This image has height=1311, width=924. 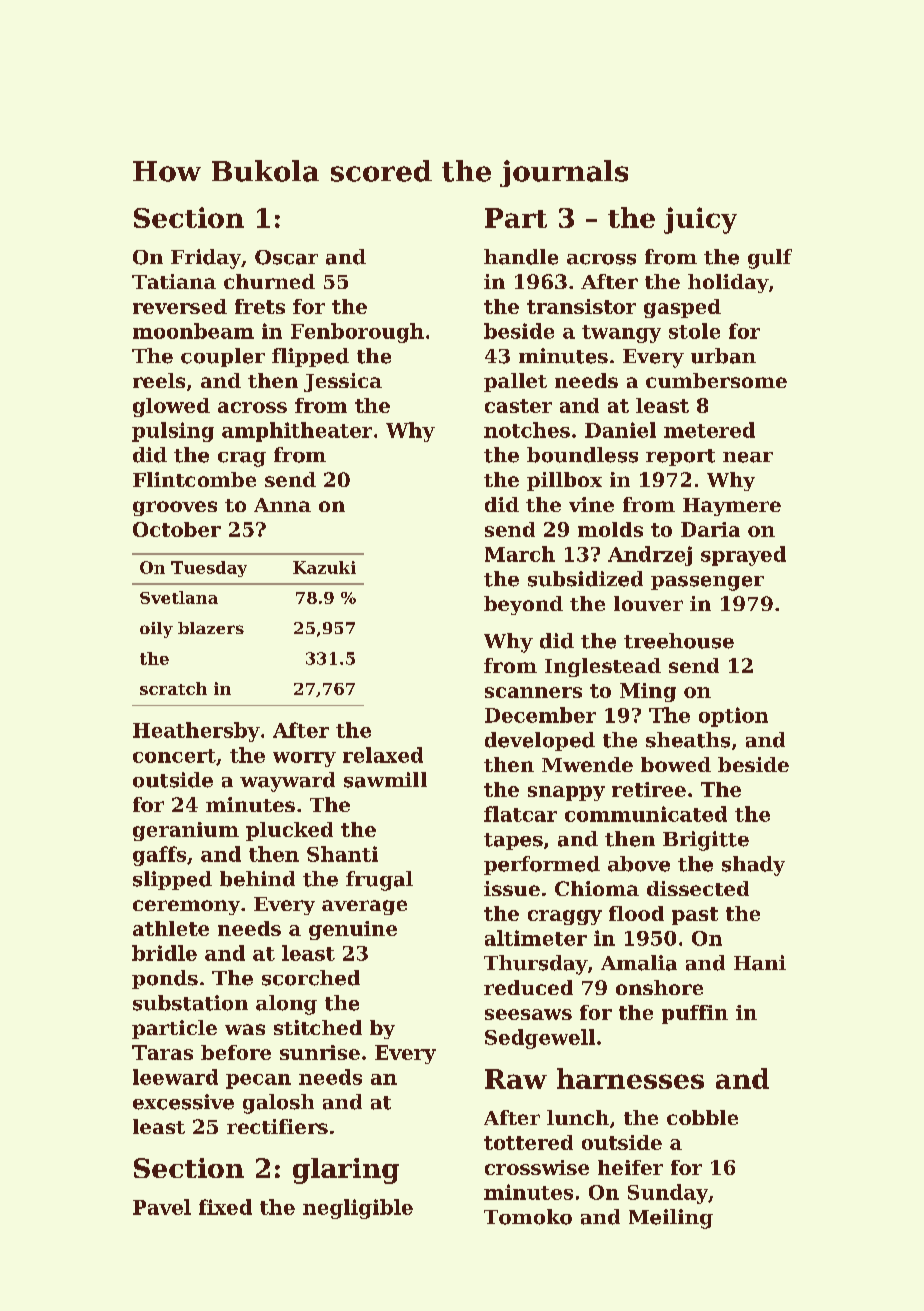 What do you see at coordinates (527, 430) in the image?
I see `notches` at bounding box center [527, 430].
